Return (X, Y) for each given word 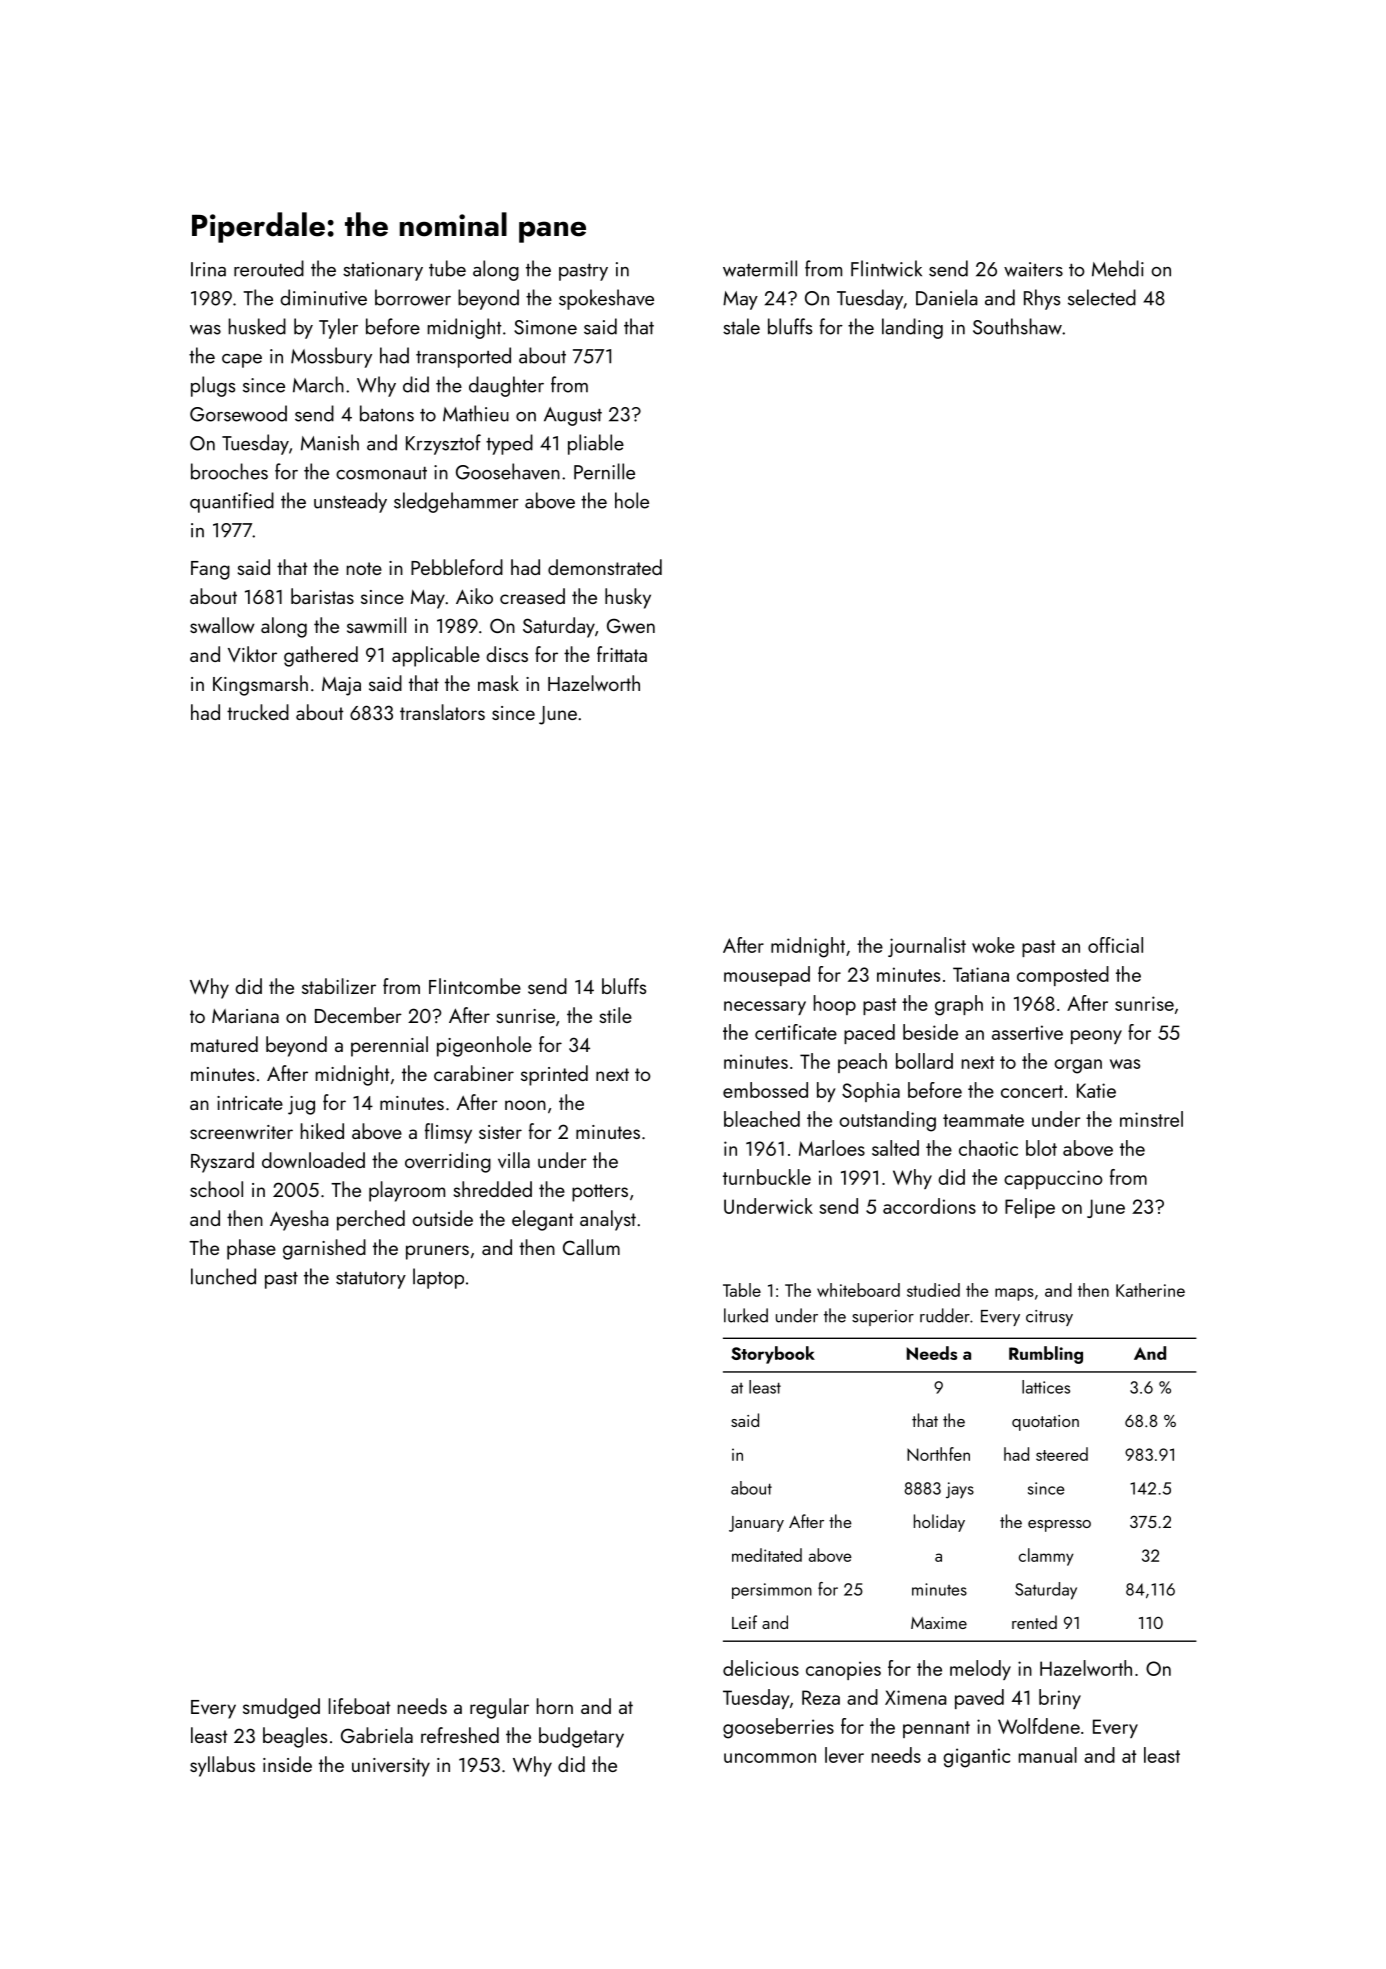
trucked (258, 712)
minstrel (1151, 1119)
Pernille (604, 471)
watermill (760, 268)
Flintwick (886, 268)
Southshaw (1017, 326)
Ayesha (299, 1220)
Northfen (938, 1454)
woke (993, 945)
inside (287, 1764)
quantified (232, 502)
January (756, 1524)
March (318, 384)
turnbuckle (767, 1177)
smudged (281, 1708)
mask (498, 683)
